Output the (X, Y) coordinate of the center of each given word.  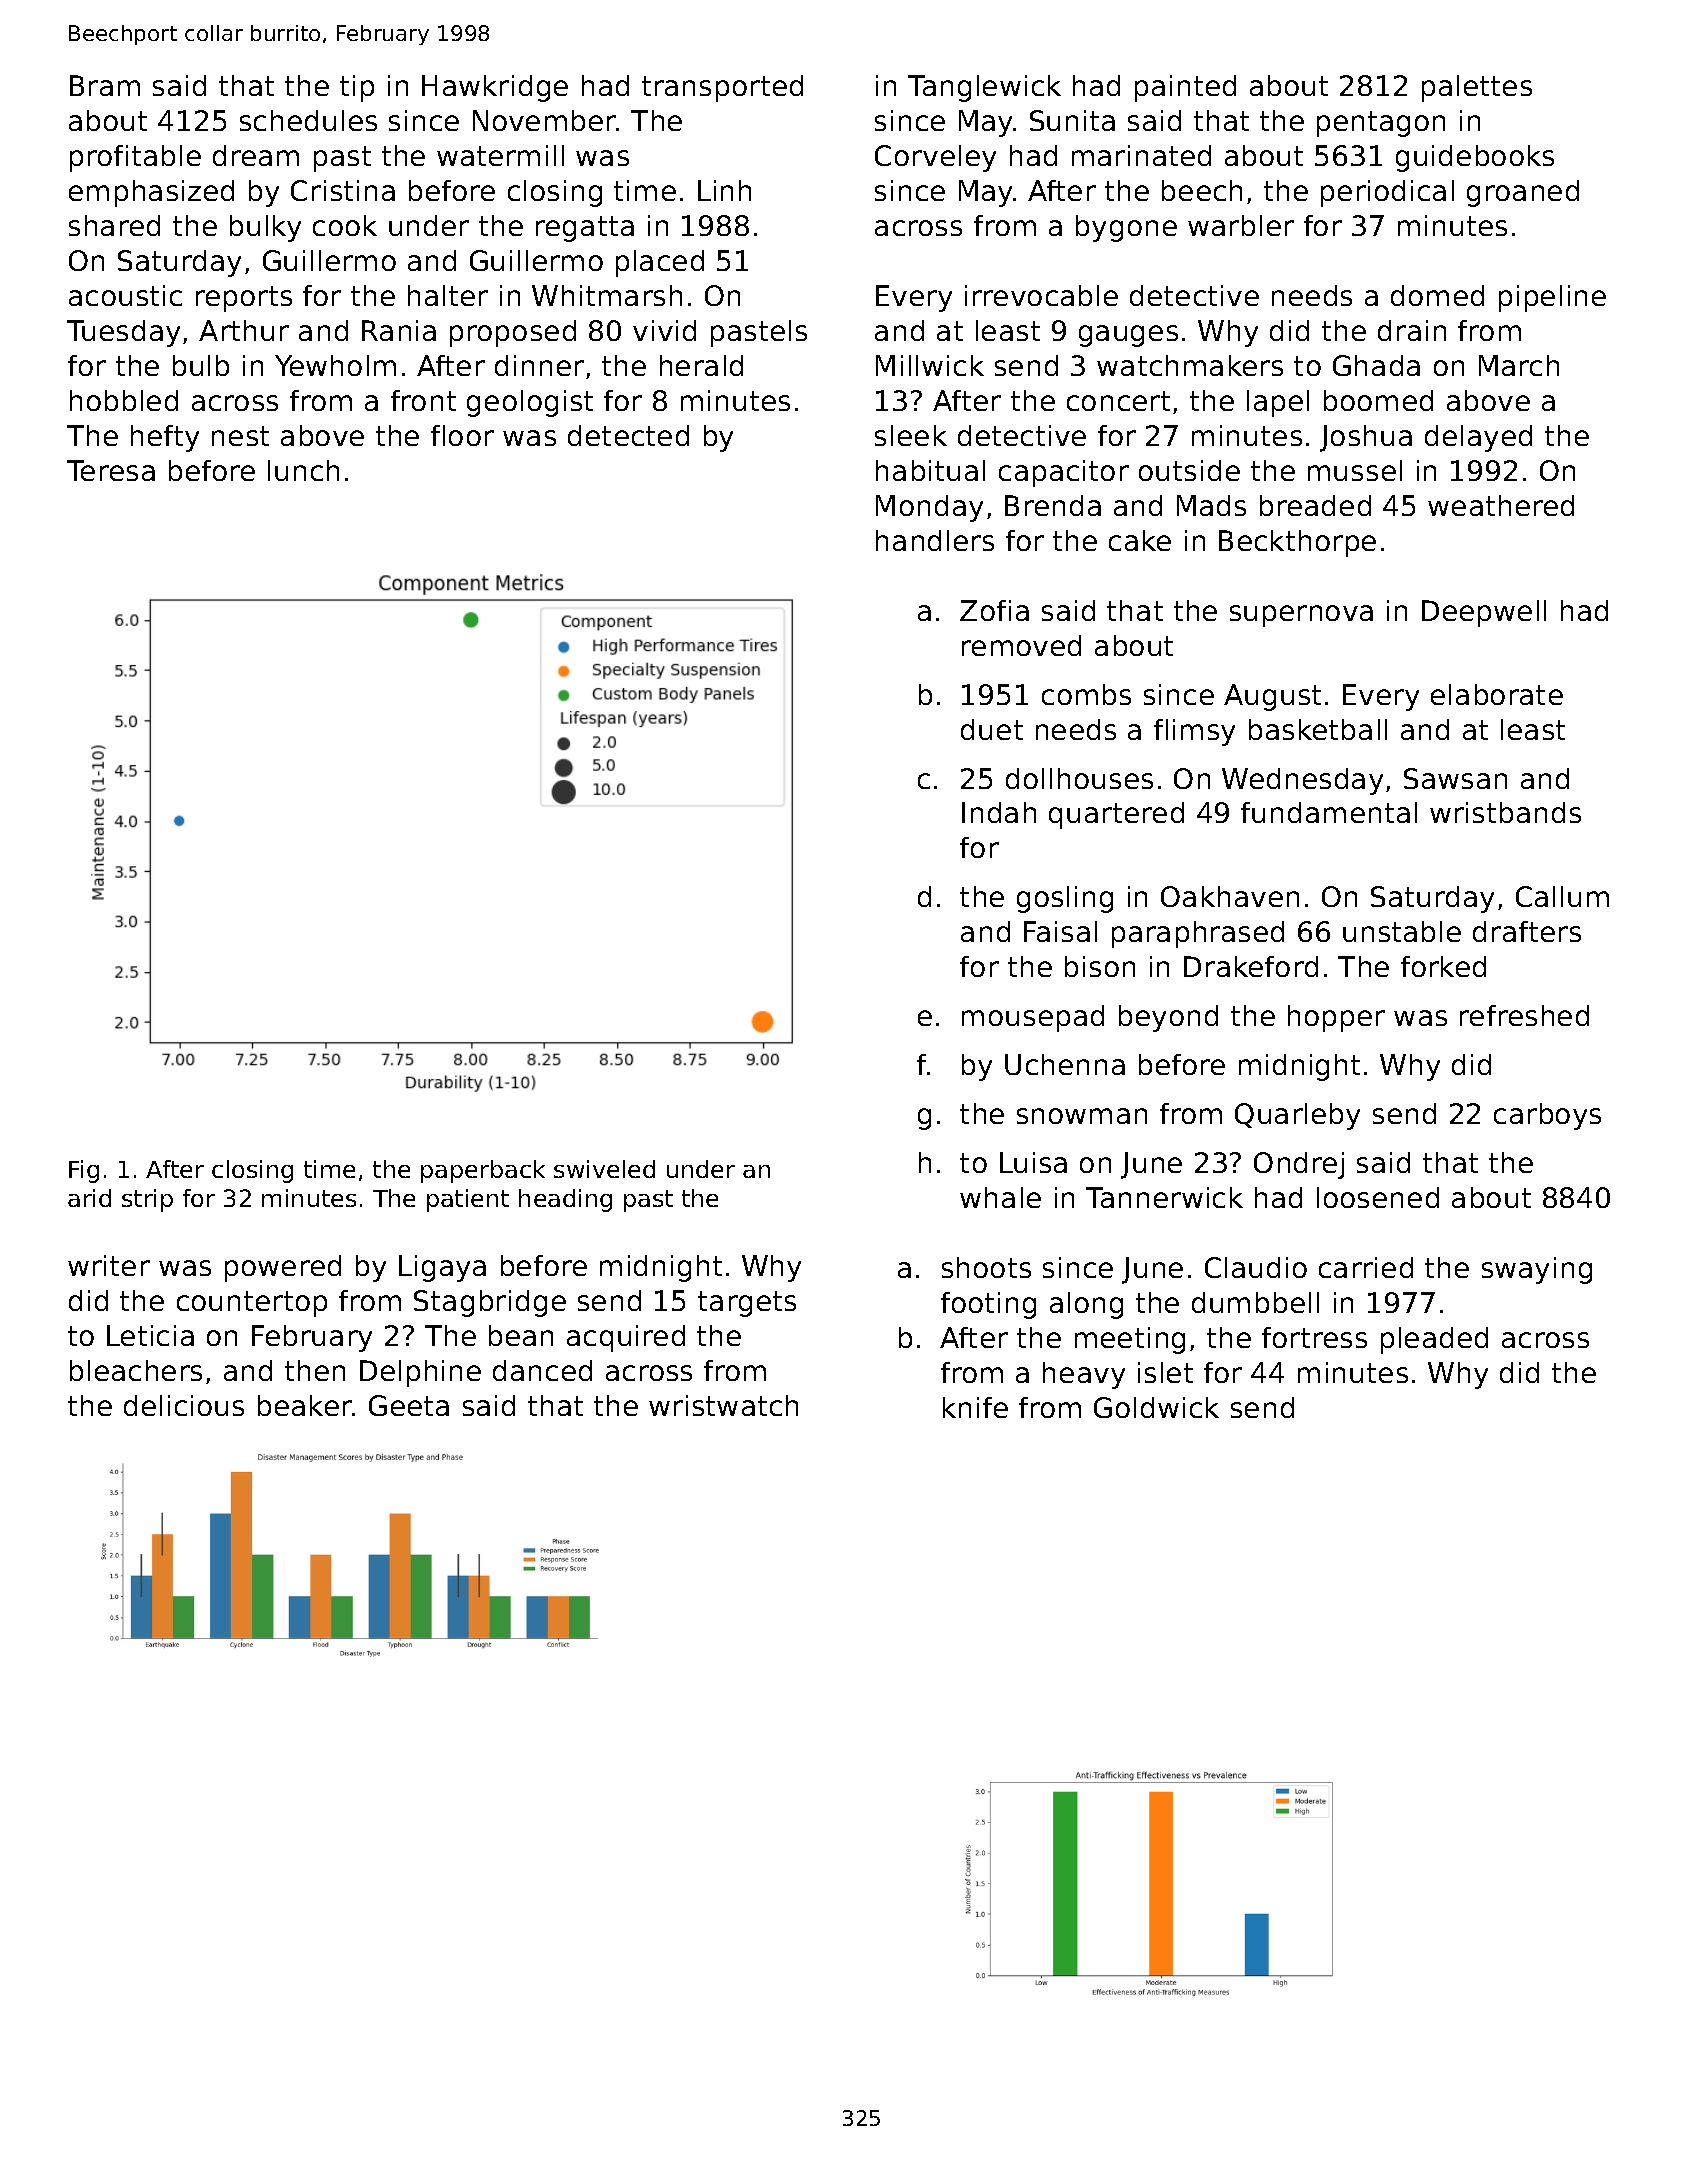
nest (240, 436)
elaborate (1497, 694)
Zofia (994, 610)
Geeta (409, 1405)
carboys (1547, 1116)
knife (975, 1407)
